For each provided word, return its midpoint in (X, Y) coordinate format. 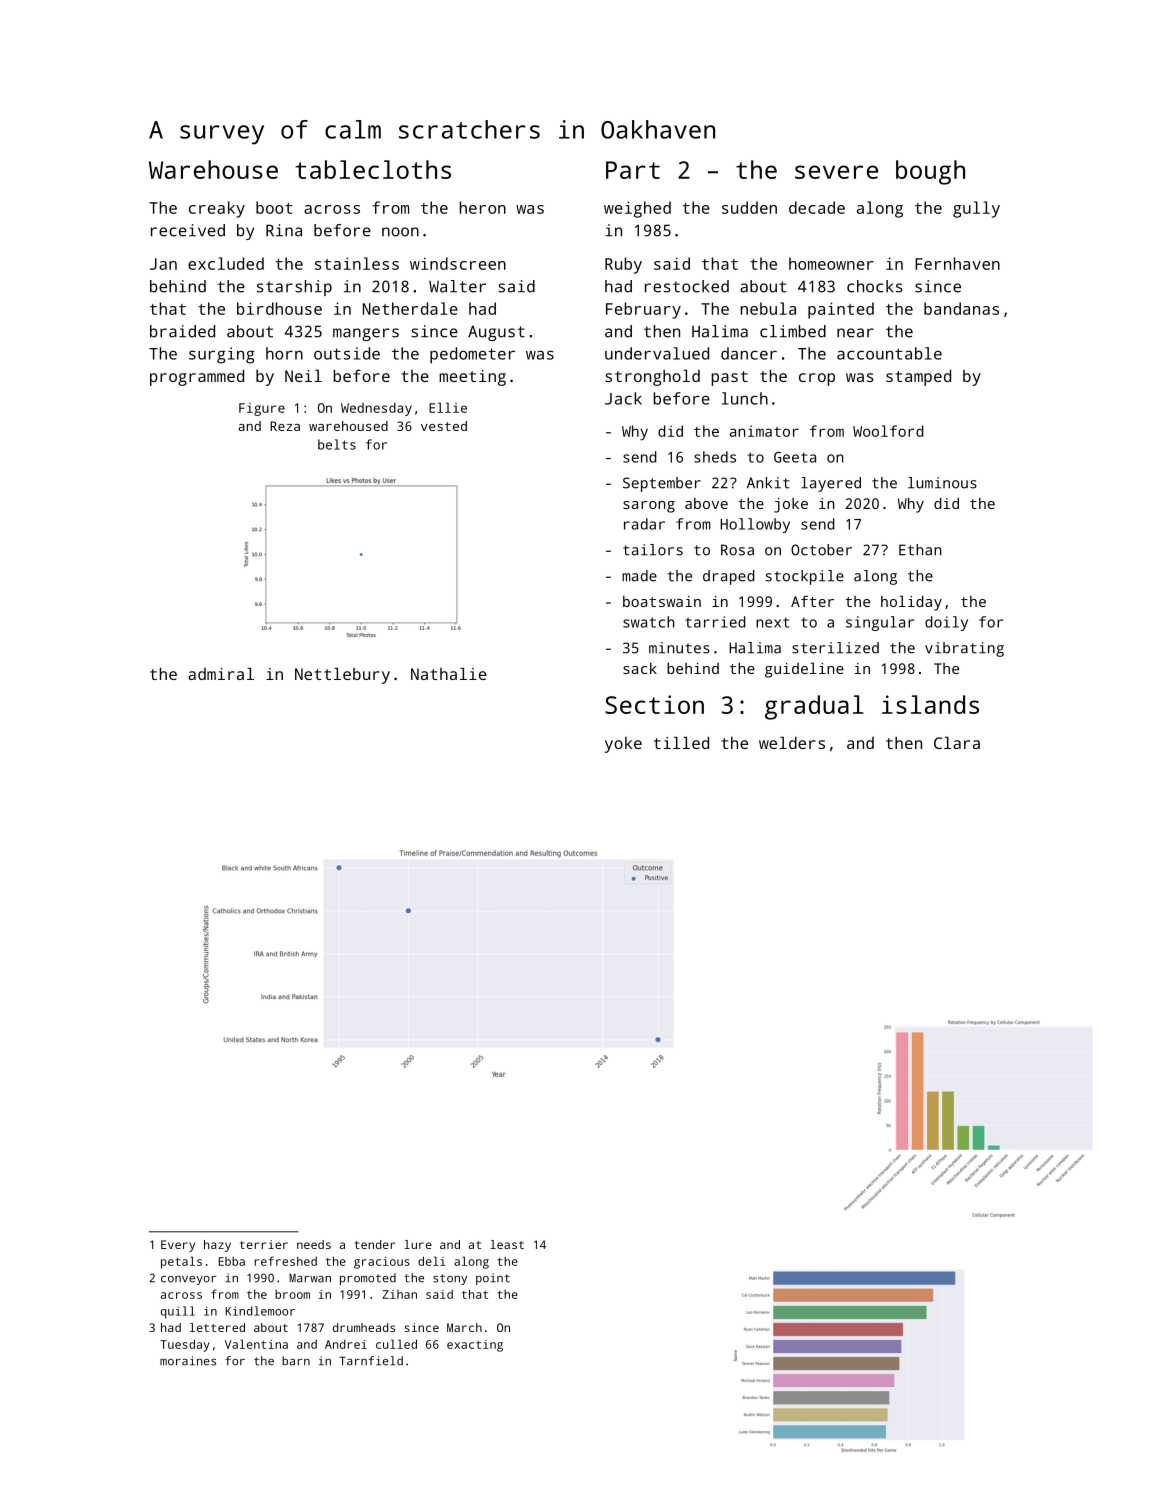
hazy (217, 1246)
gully (976, 209)
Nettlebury (342, 675)
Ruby (623, 265)
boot (274, 207)
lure (418, 1244)
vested (444, 426)
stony (450, 1279)
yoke (623, 745)
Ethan (920, 550)
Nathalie (449, 673)
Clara (957, 742)
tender (374, 1244)
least (507, 1244)
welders (792, 742)
